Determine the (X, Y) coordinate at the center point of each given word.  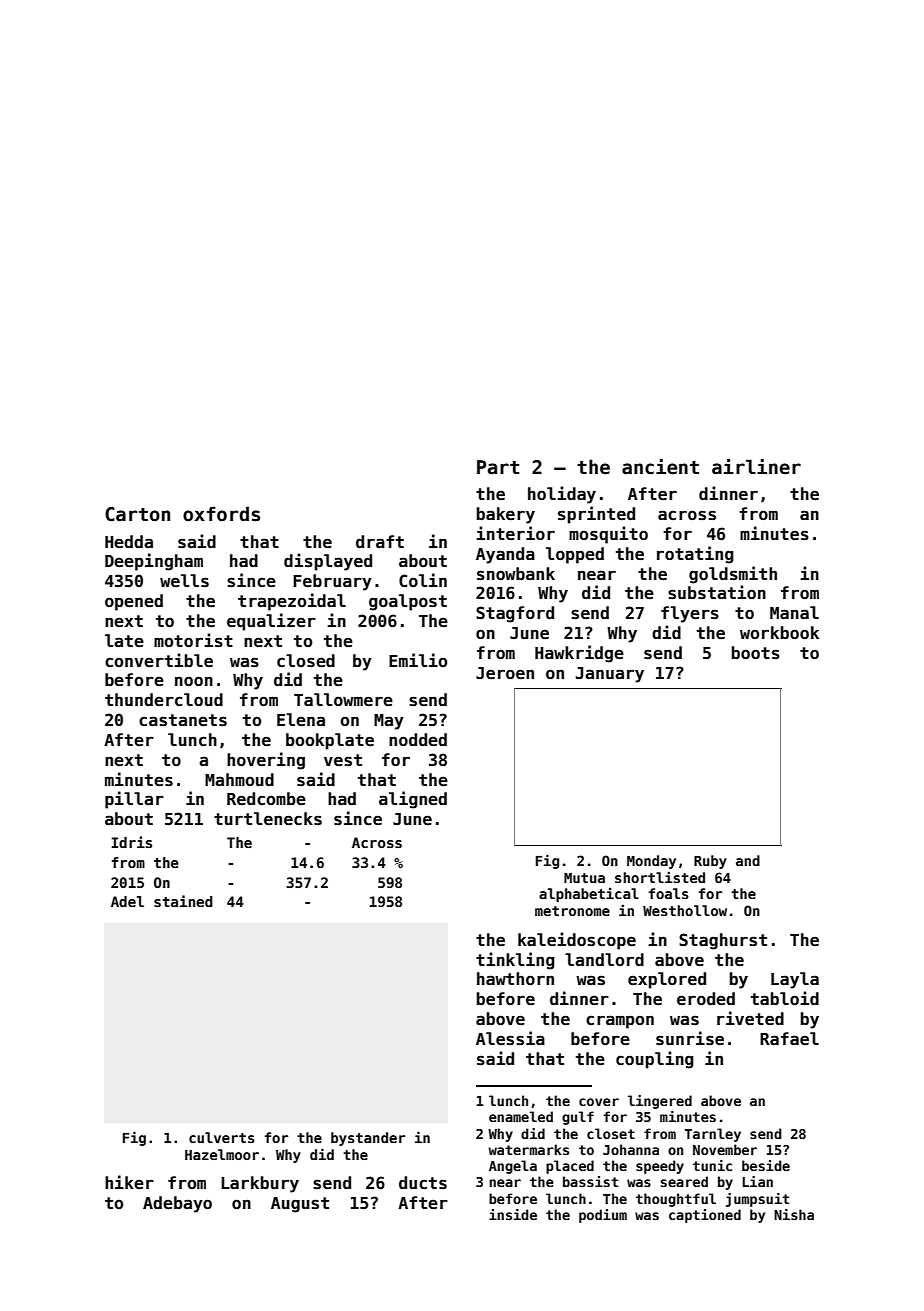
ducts (423, 1183)
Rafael (789, 1039)
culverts (222, 1137)
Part (498, 467)
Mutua (584, 878)
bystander (368, 1139)
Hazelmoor (222, 1154)
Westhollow (685, 910)
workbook (779, 633)
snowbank (516, 574)
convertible (159, 660)
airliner (756, 467)
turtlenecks (268, 819)
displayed (328, 562)
